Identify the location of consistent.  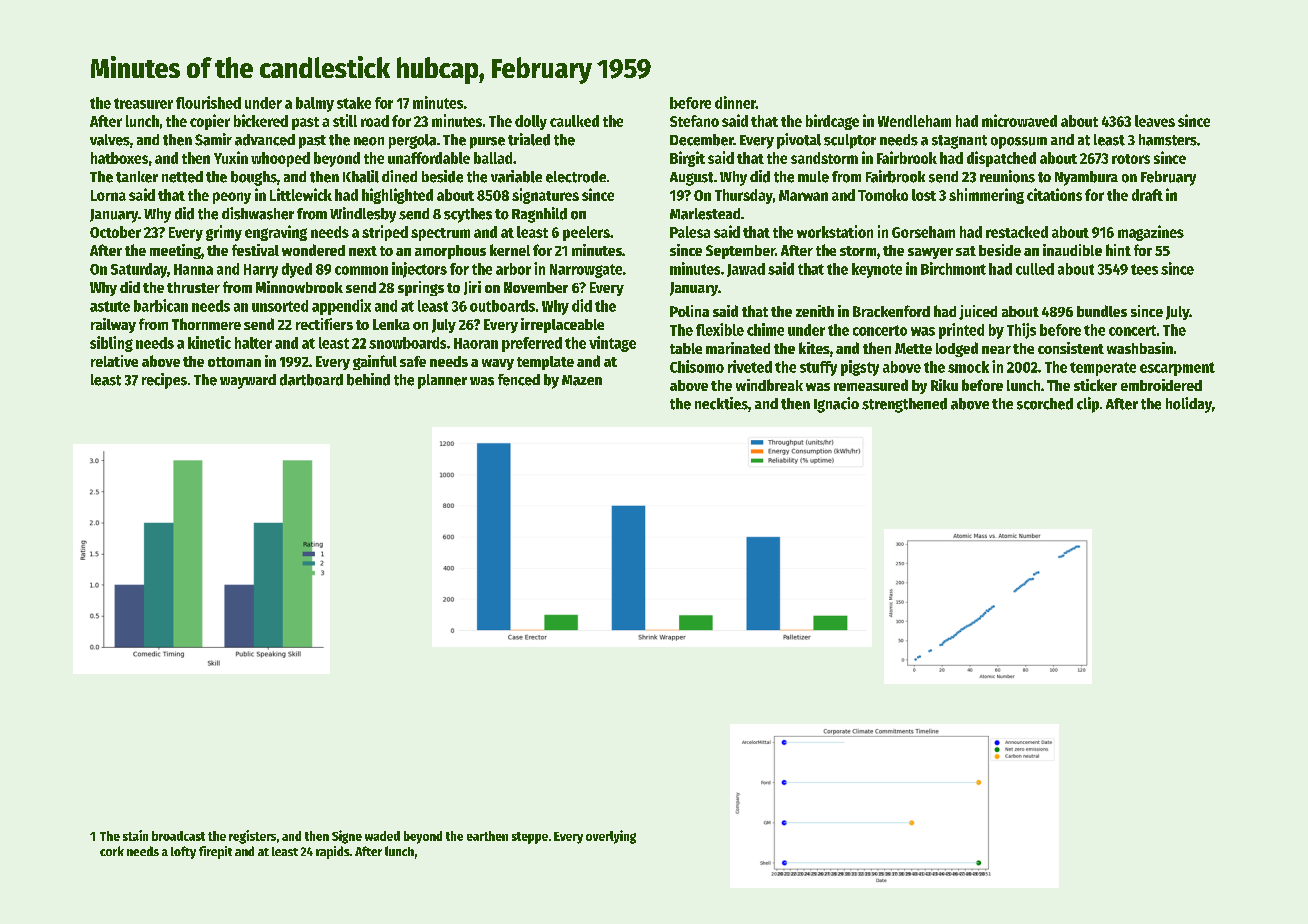
(1071, 348).
